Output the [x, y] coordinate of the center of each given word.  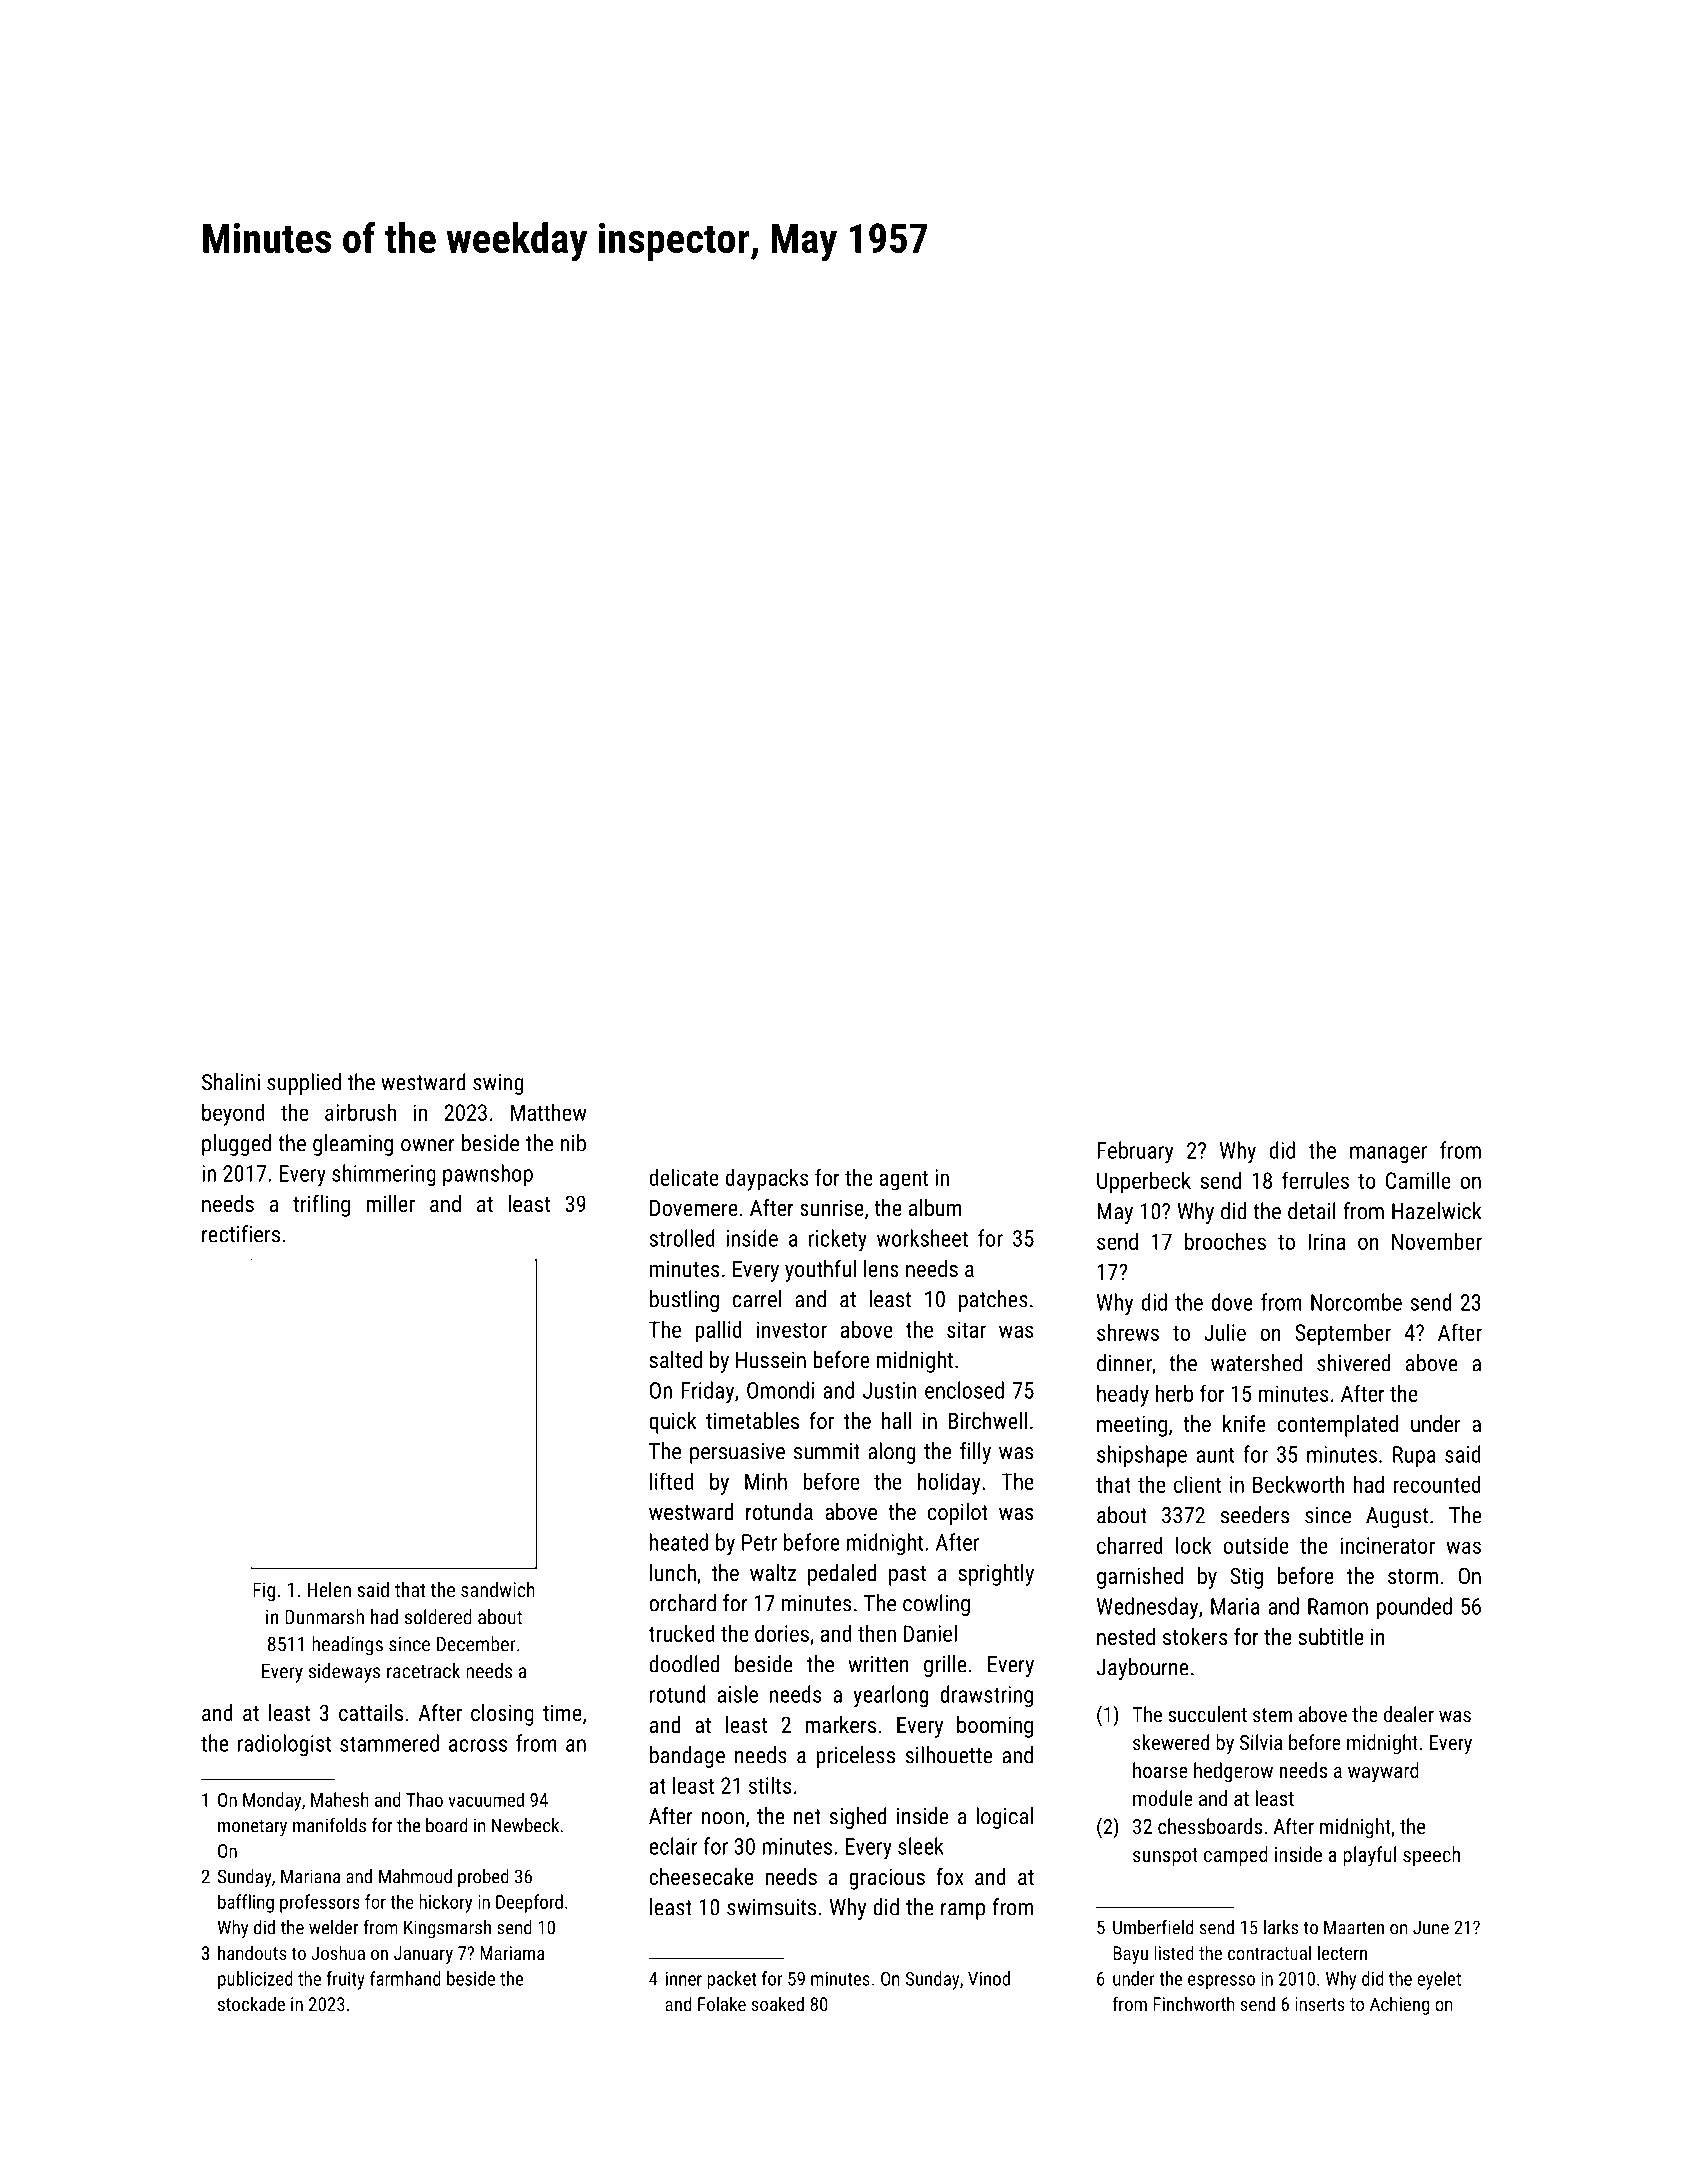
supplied [304, 1084]
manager [1388, 1154]
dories [782, 1633]
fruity [345, 1980]
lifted [671, 1481]
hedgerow [1233, 1772]
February [1135, 1152]
